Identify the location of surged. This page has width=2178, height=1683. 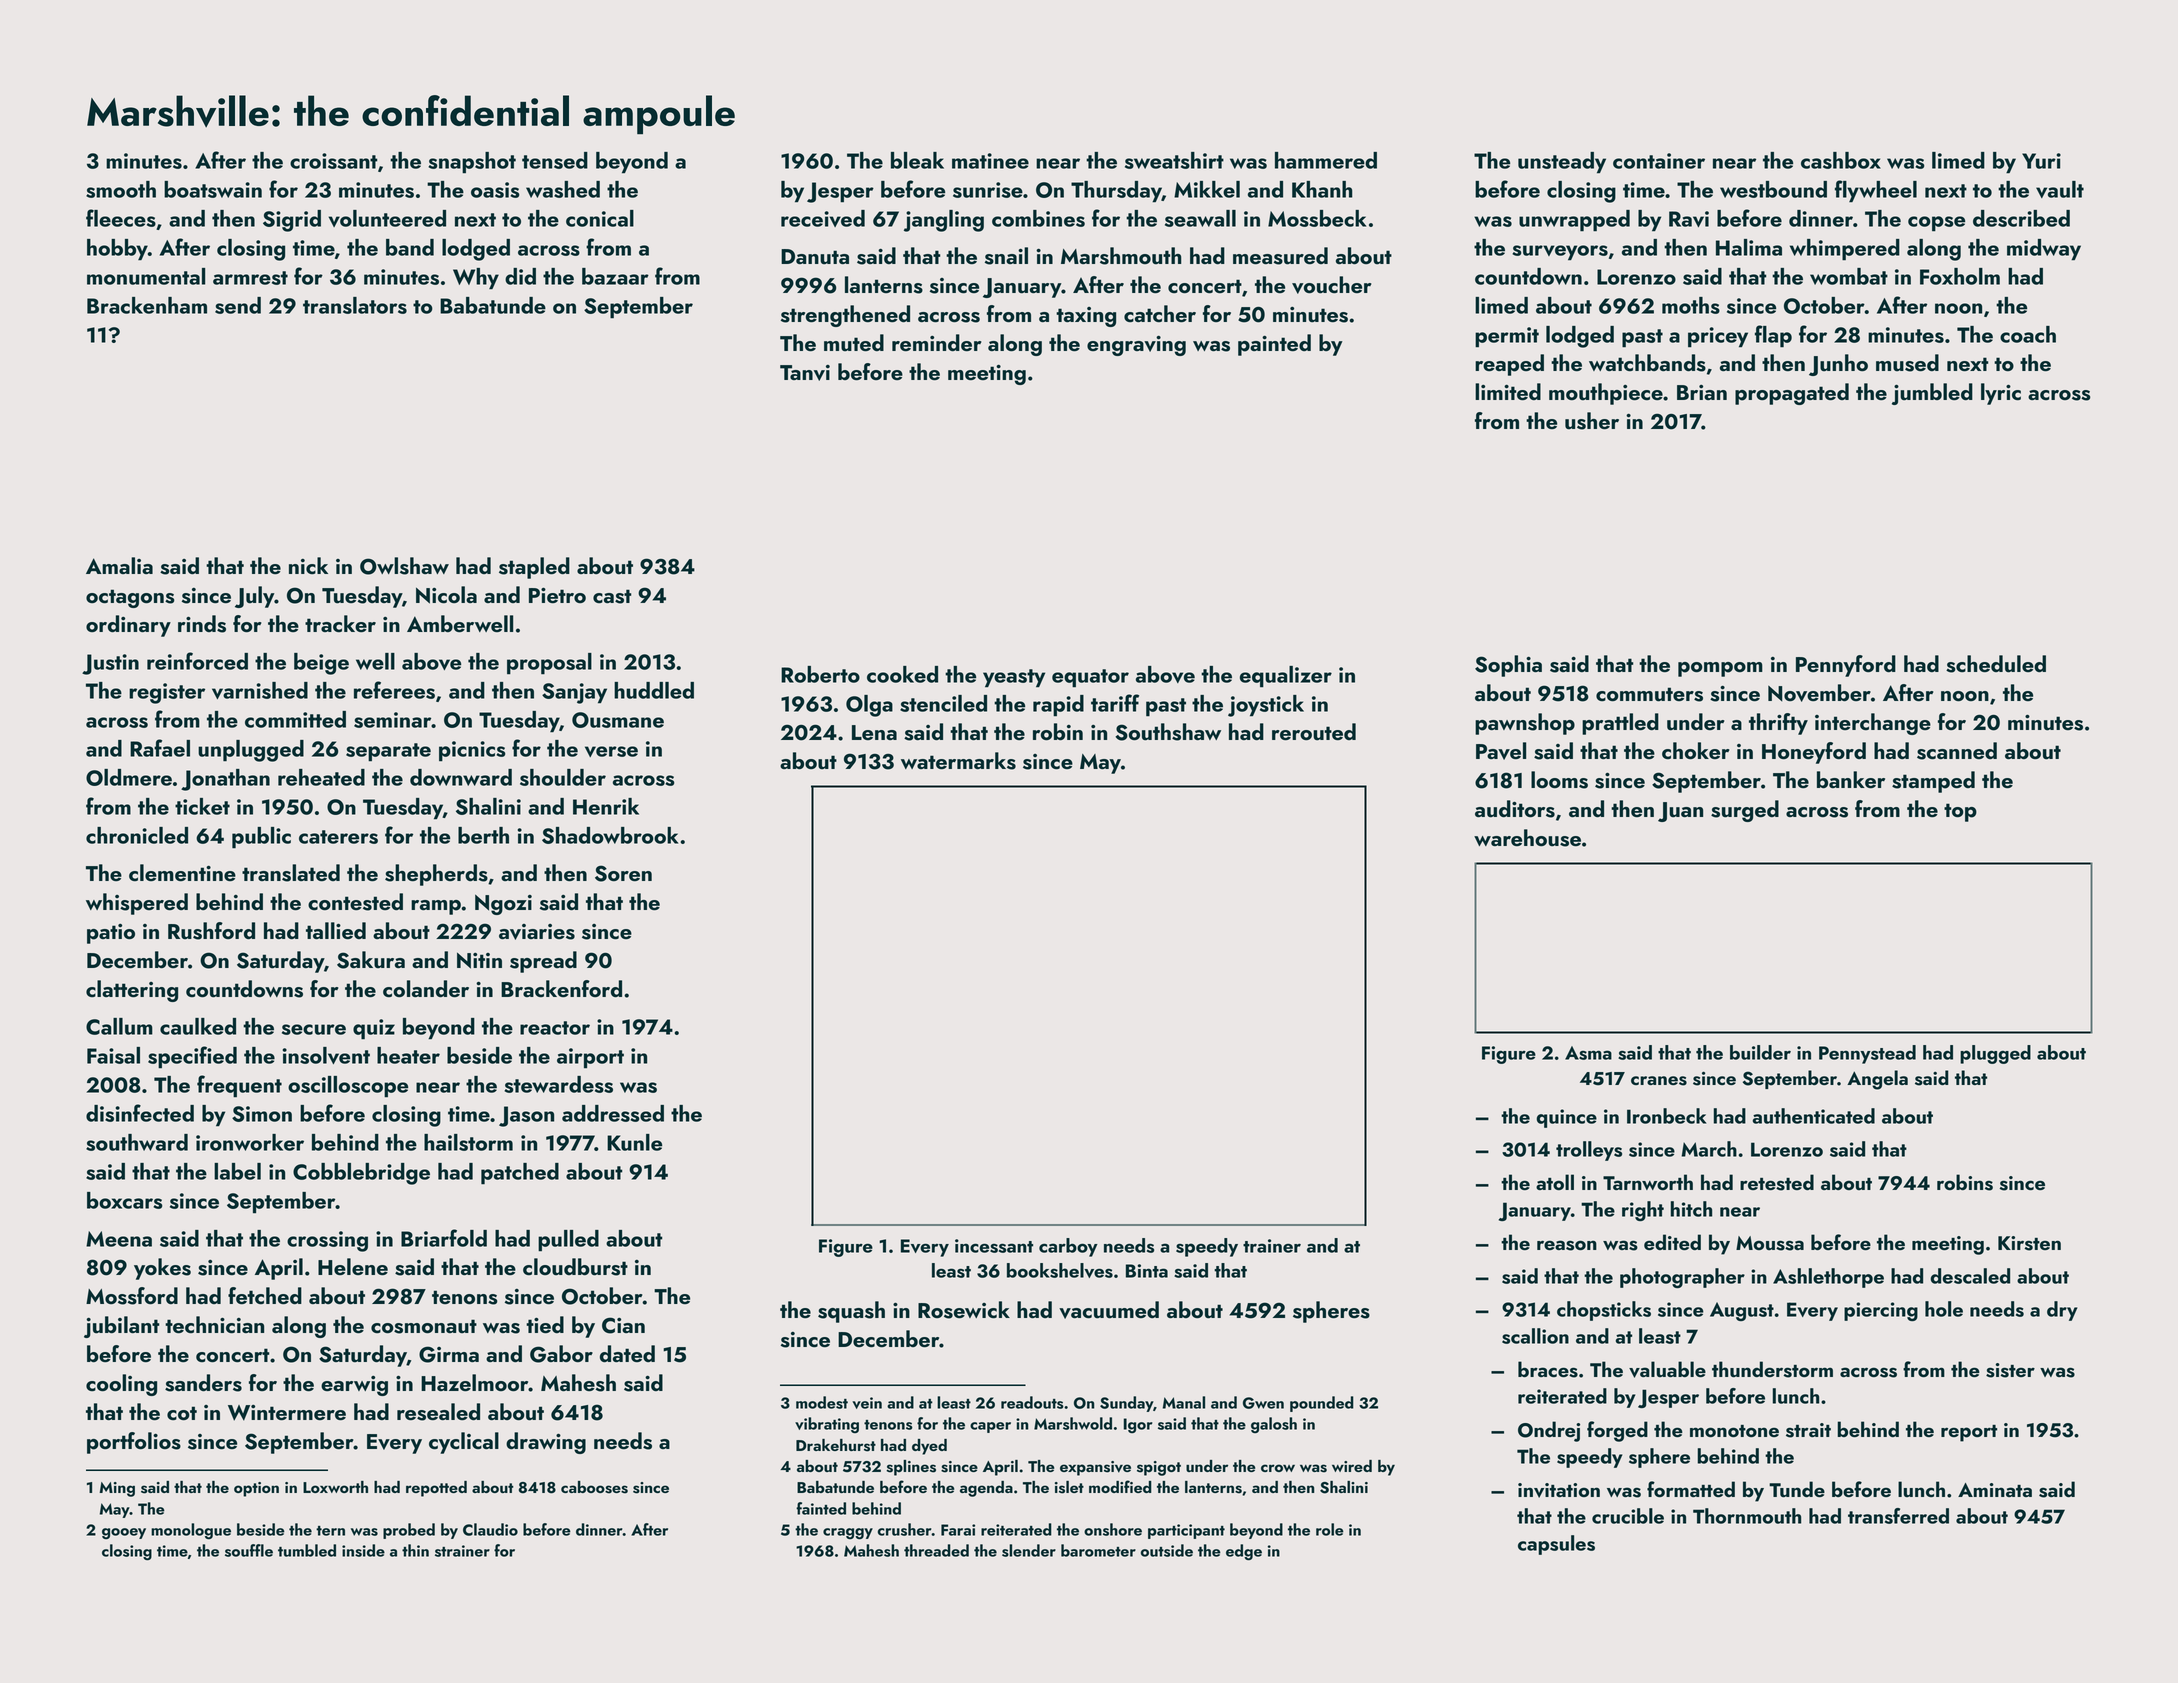
(1745, 811).
